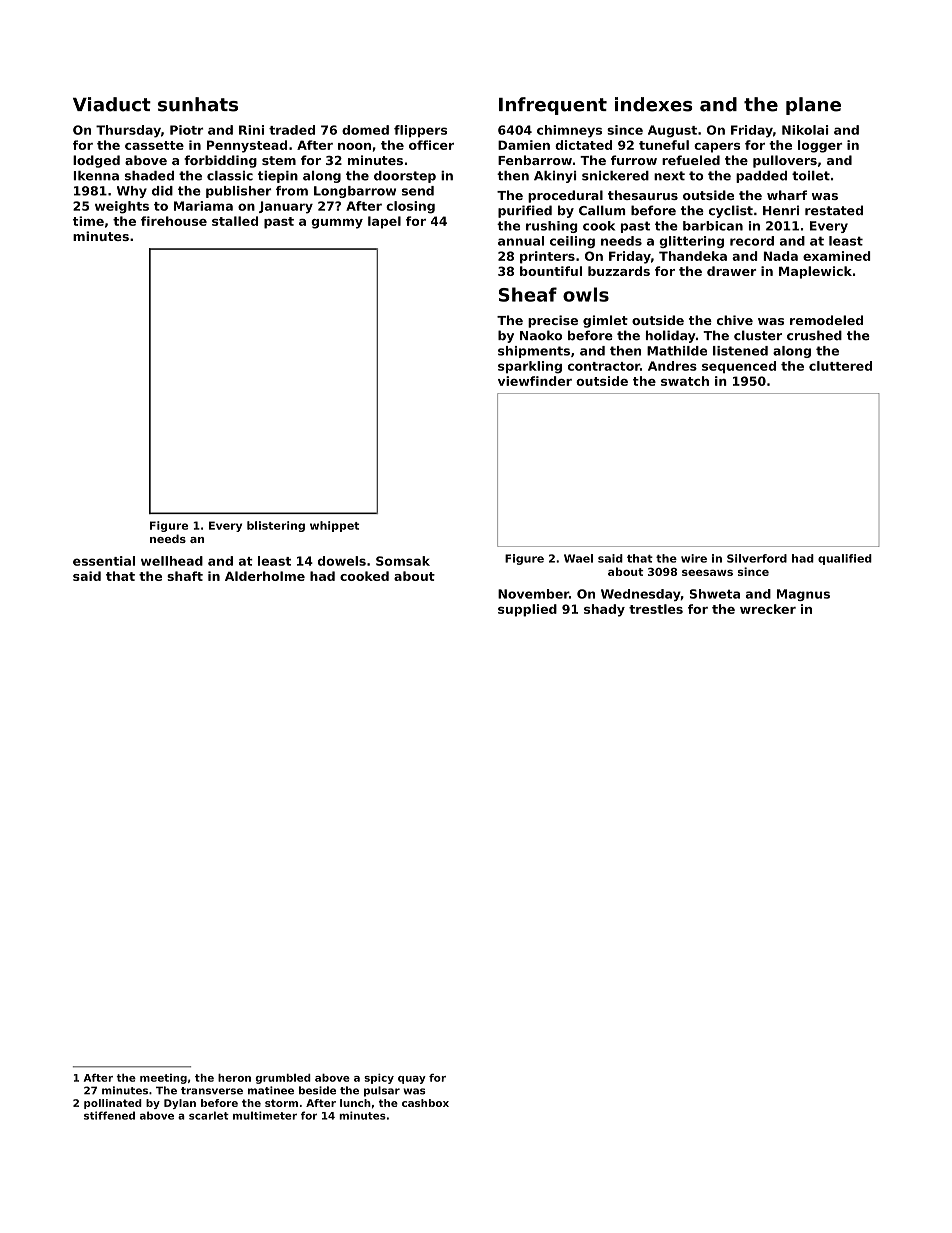 This screenshot has height=1233, width=952. I want to click on spicy, so click(379, 1079).
